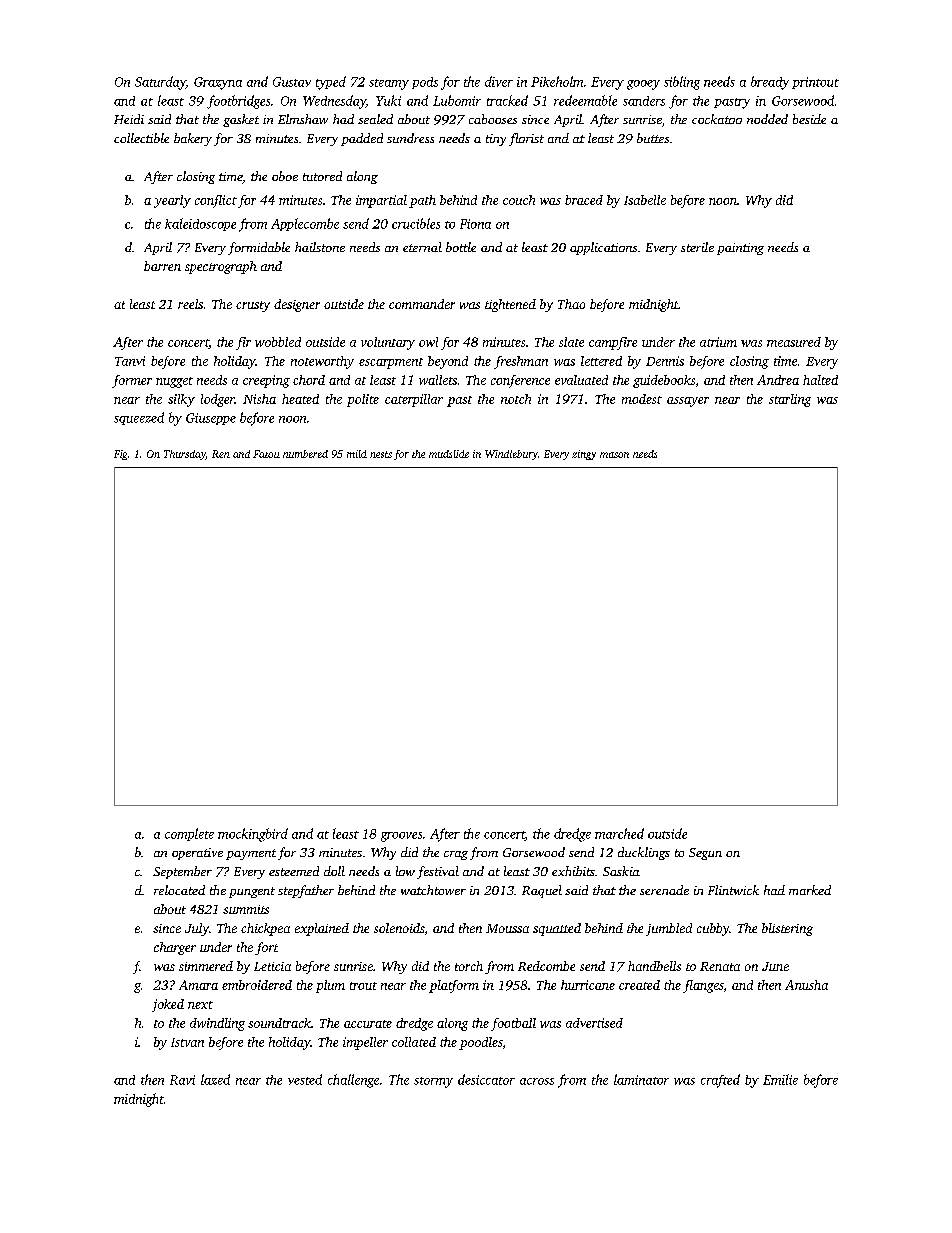 The height and width of the page is (1233, 952). I want to click on Fig, so click(120, 455).
